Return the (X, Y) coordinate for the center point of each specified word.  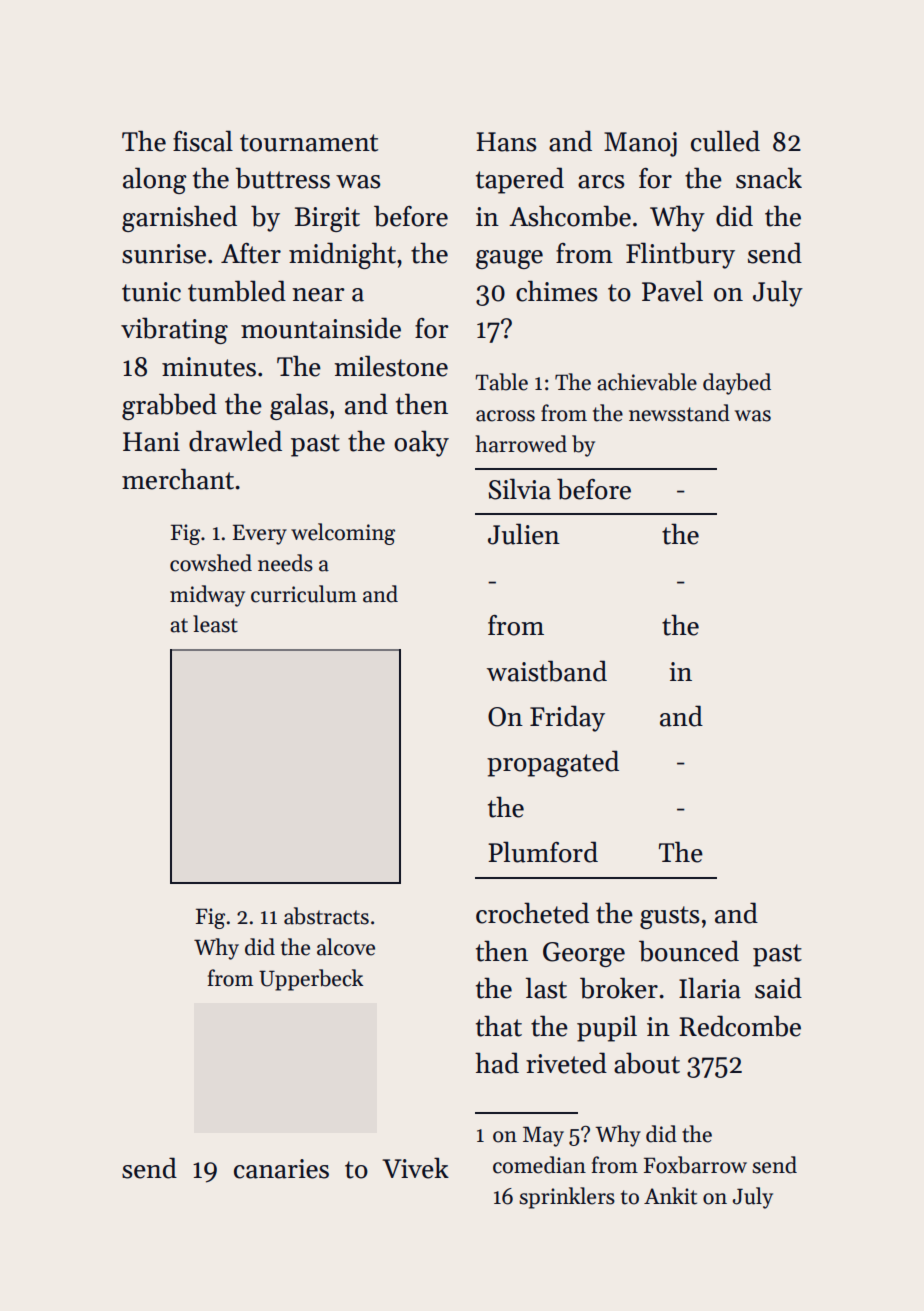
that (499, 1026)
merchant (178, 479)
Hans (506, 142)
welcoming (343, 534)
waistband (547, 671)
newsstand (679, 413)
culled (725, 141)
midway (207, 596)
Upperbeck (311, 980)
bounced (689, 951)
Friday (567, 718)
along (155, 180)
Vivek (415, 1168)
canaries (281, 1169)
